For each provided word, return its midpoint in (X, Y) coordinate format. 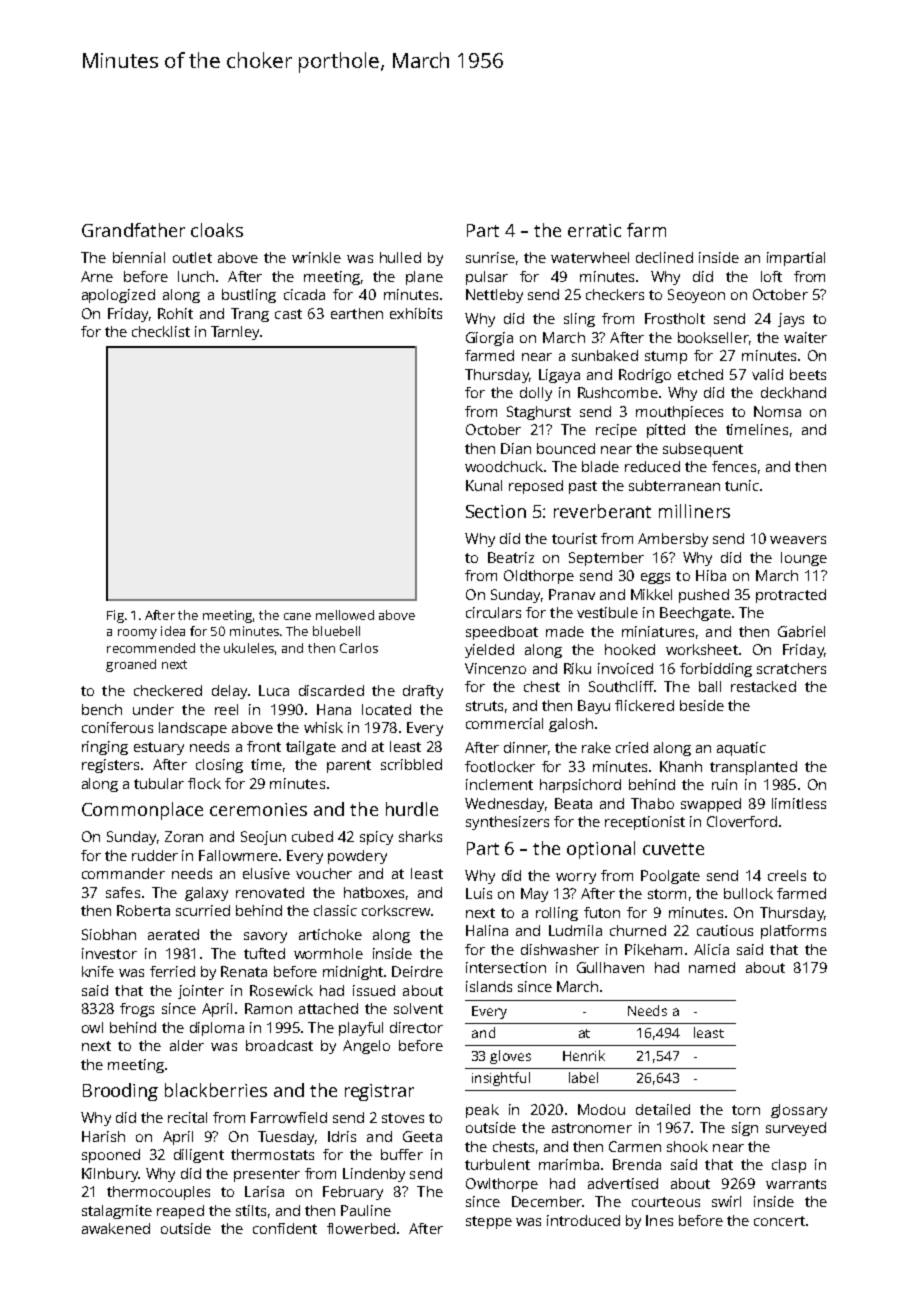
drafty (423, 692)
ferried (172, 971)
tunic (742, 485)
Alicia (711, 949)
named (712, 967)
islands (489, 986)
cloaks (217, 230)
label (583, 1077)
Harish (103, 1136)
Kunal (484, 485)
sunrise (490, 257)
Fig (115, 616)
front (264, 746)
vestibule (607, 612)
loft (771, 276)
